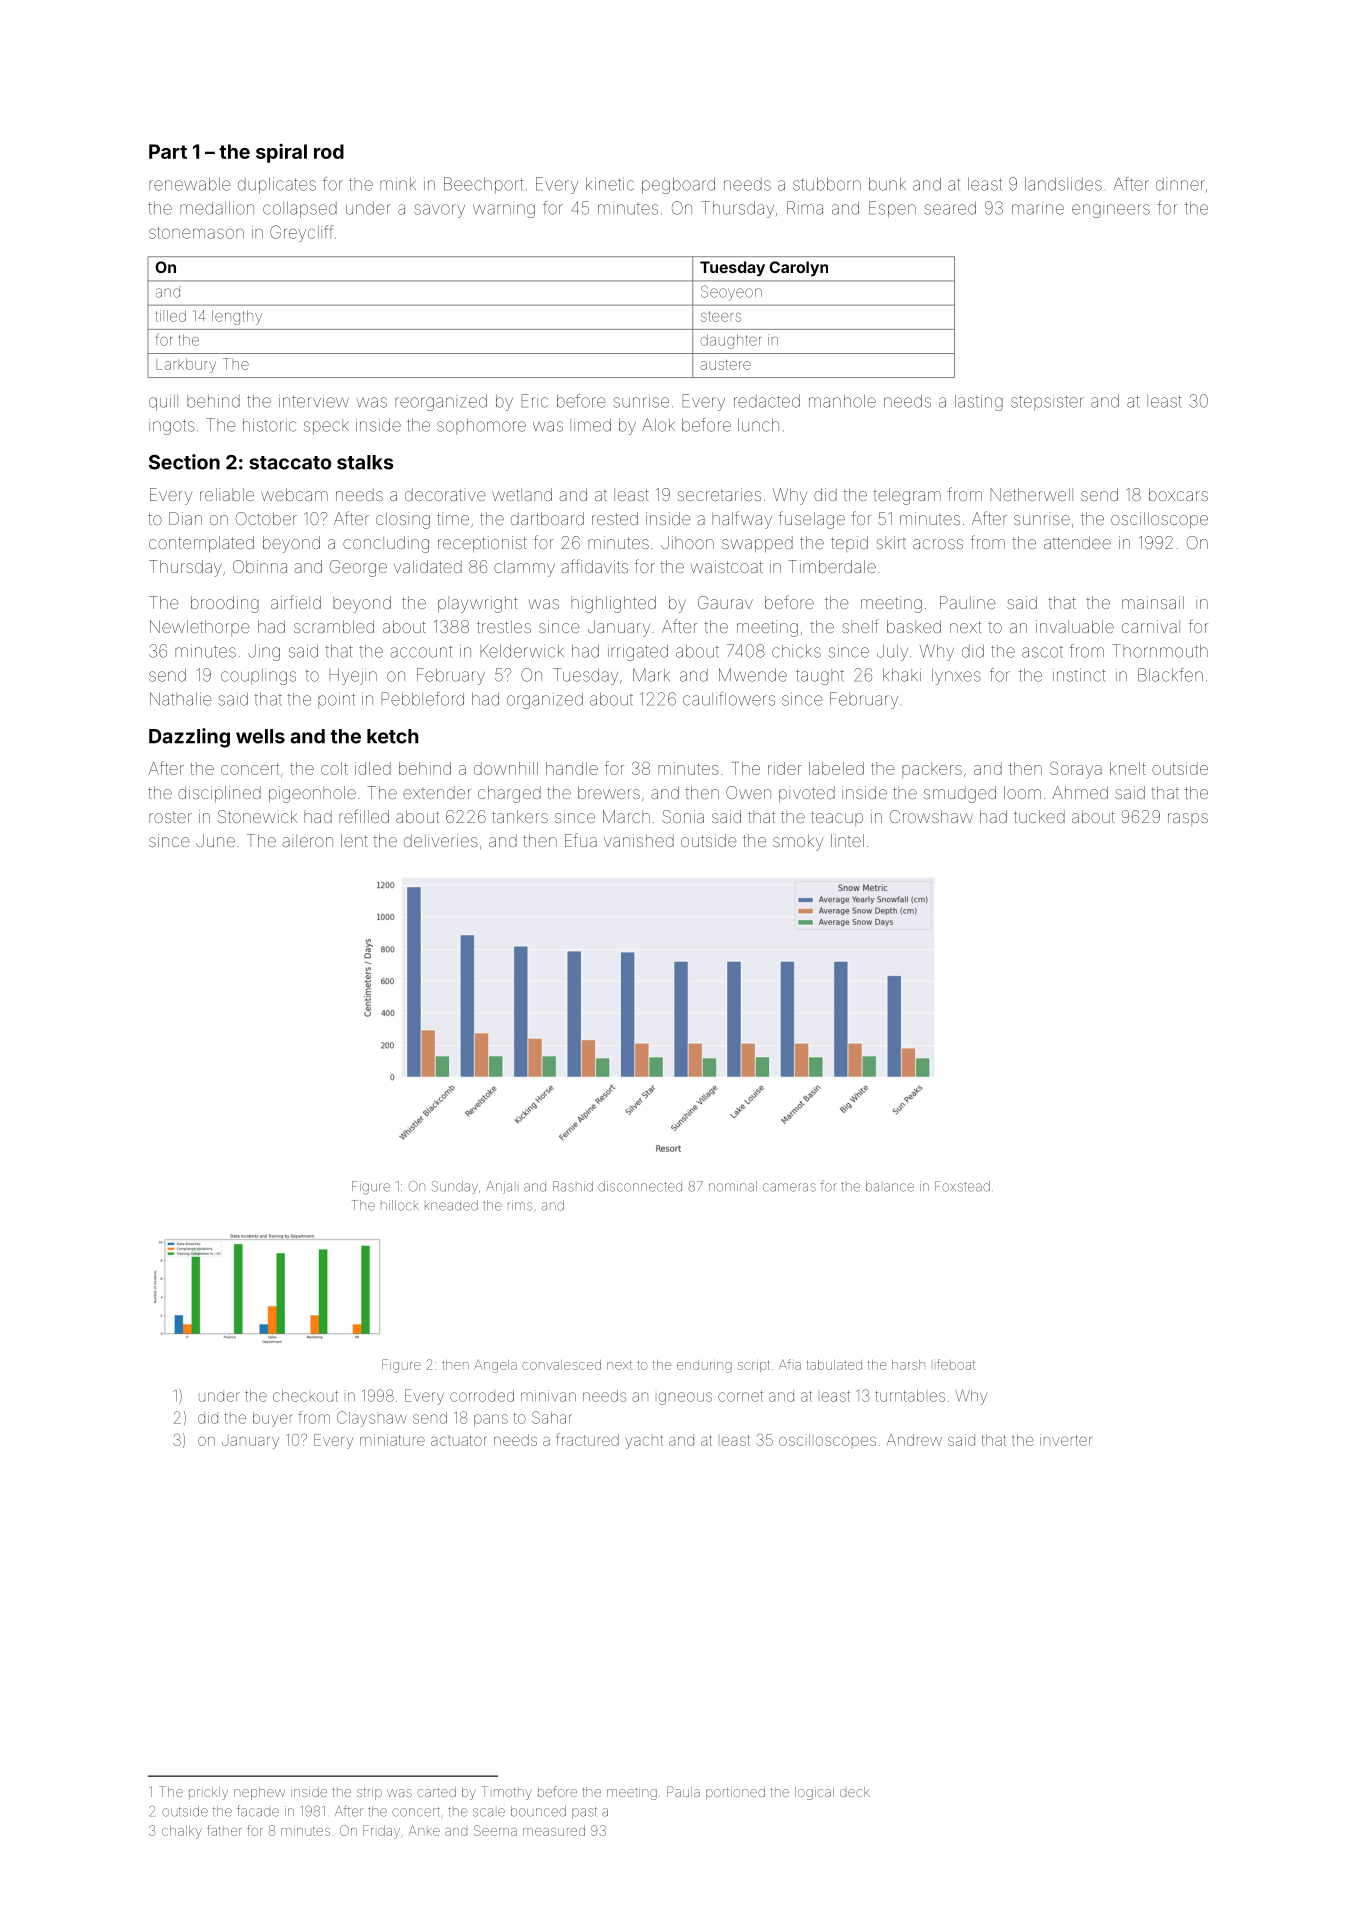  Describe the element at coordinates (305, 1396) in the document. I see `checkout` at that location.
